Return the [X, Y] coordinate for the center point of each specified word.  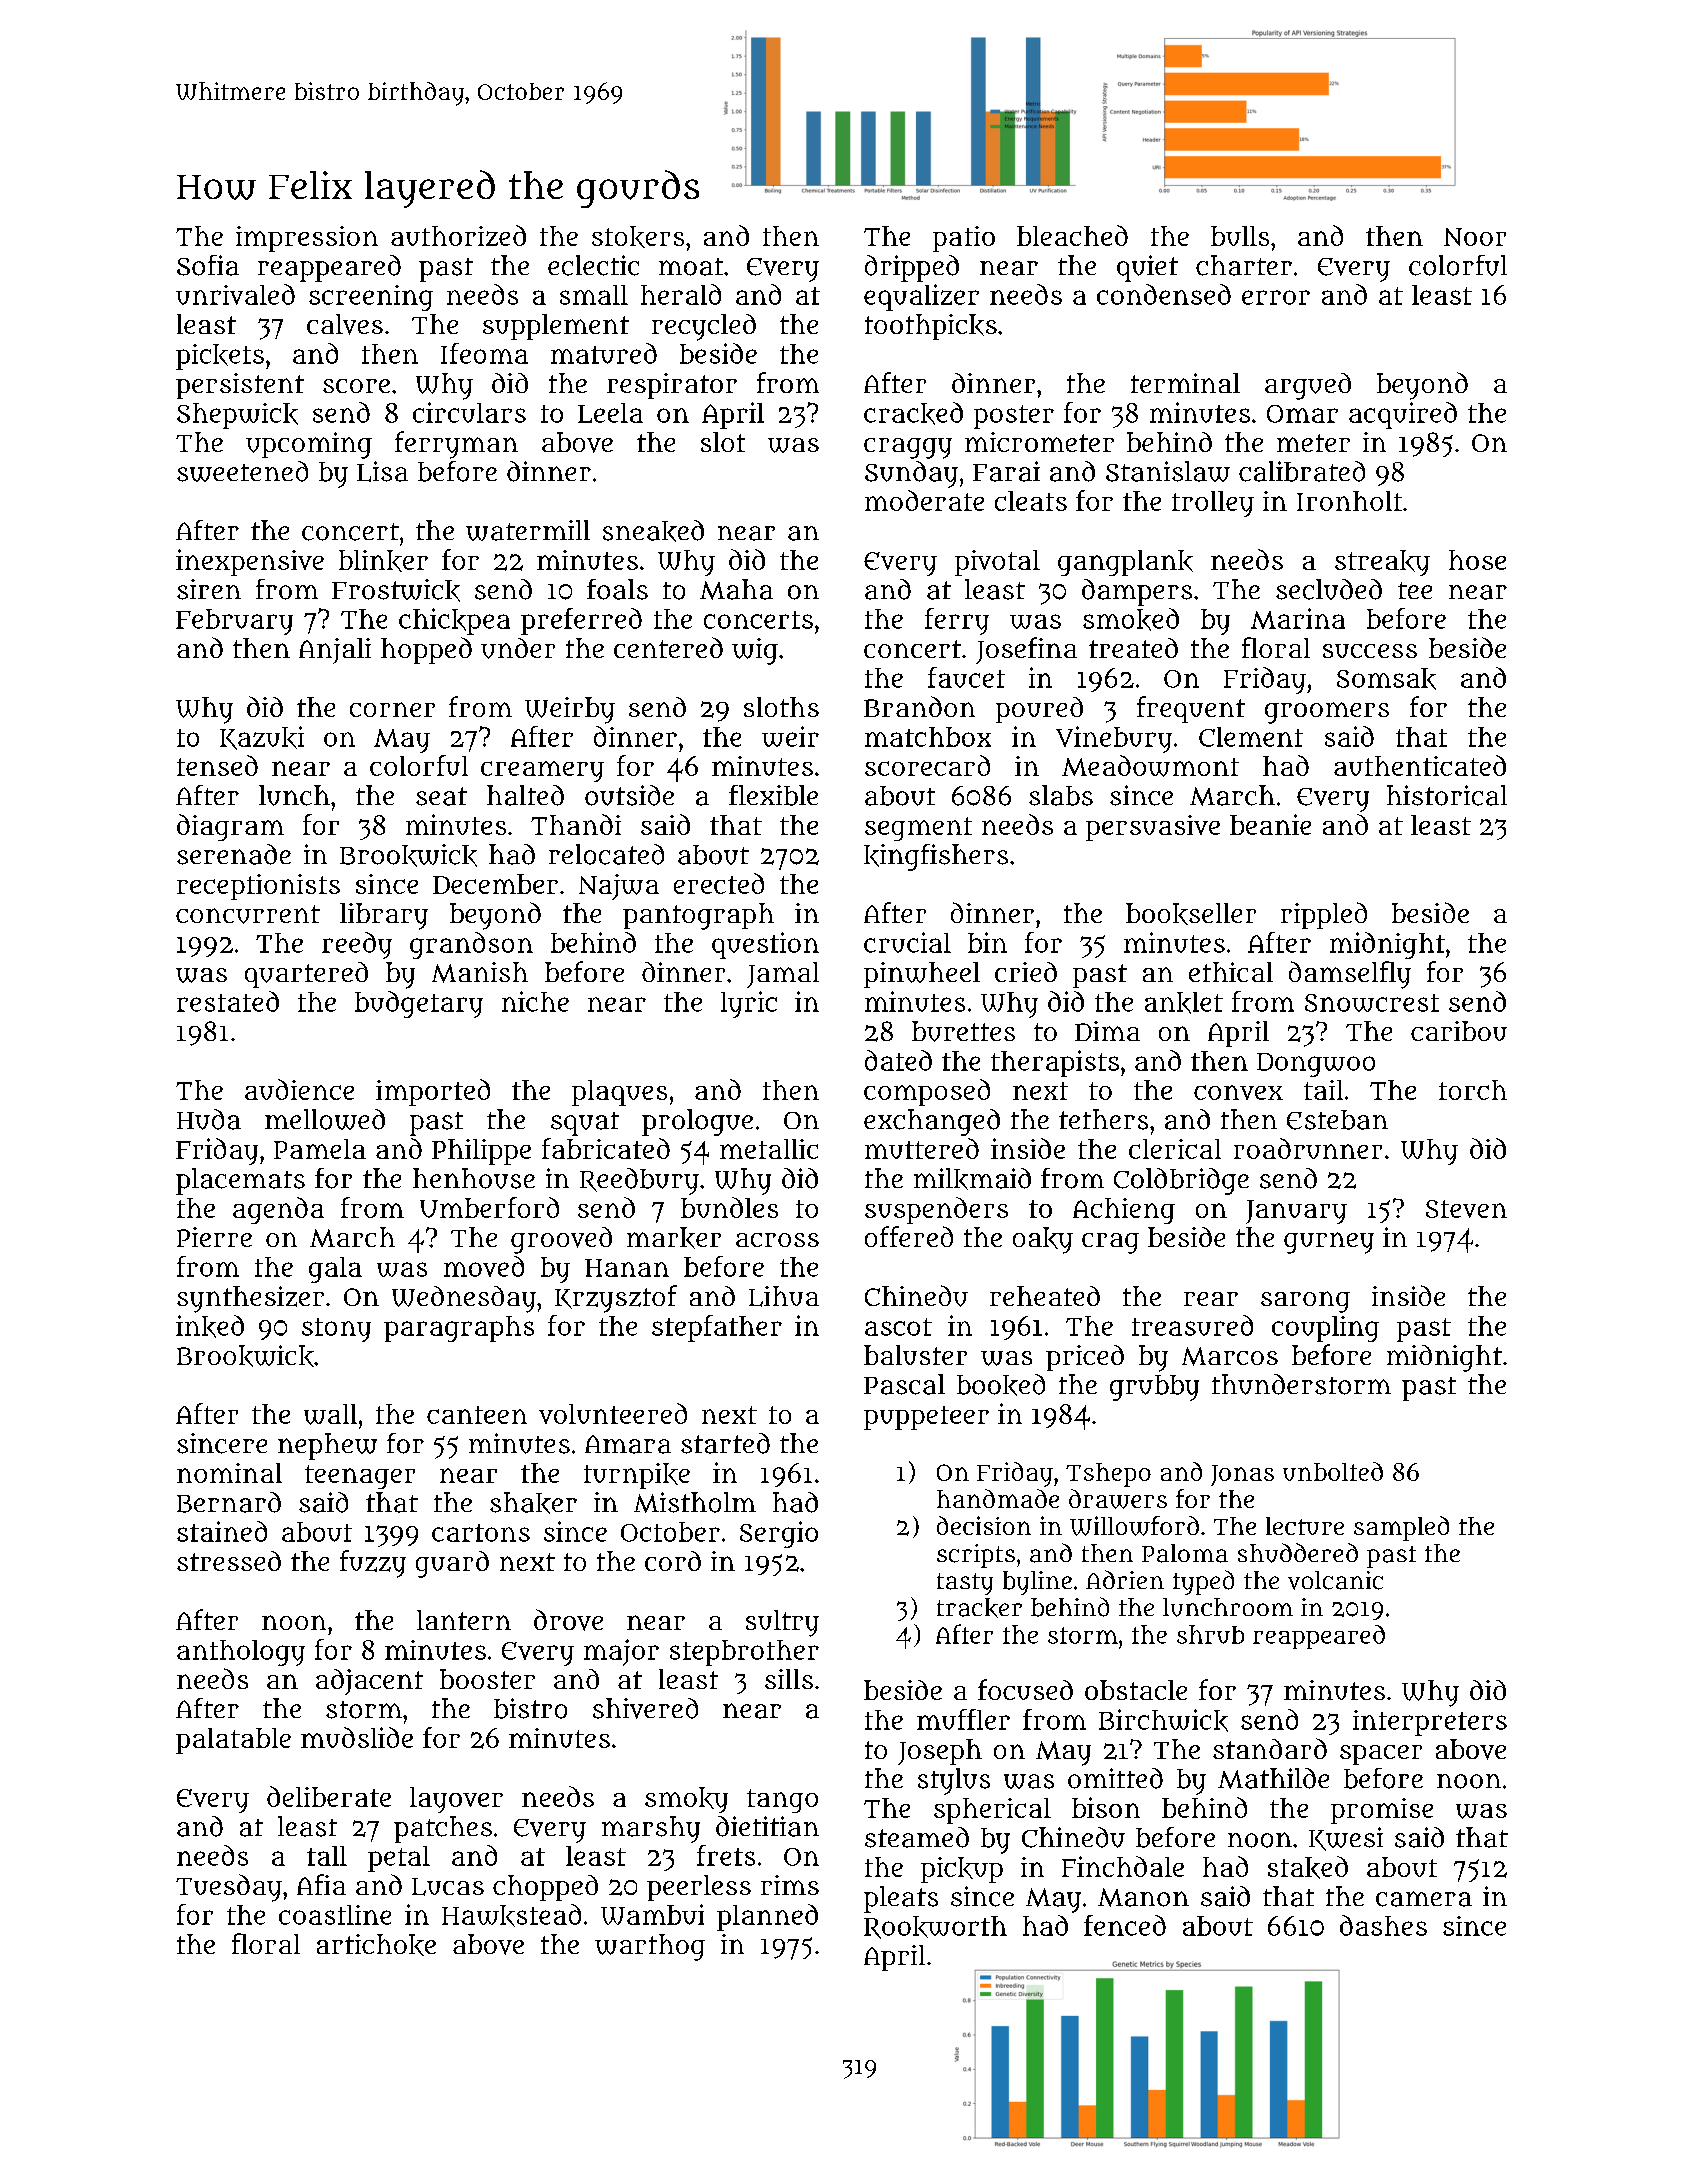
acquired [1403, 415]
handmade [998, 1498]
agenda [278, 1210]
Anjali [335, 651]
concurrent [248, 914]
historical [1447, 795]
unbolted [1333, 1471]
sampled [1401, 1528]
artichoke [376, 1945]
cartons [481, 1533]
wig [755, 651]
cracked [913, 413]
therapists [1055, 1063]
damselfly [1350, 975]
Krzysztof [616, 1299]
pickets [220, 357]
